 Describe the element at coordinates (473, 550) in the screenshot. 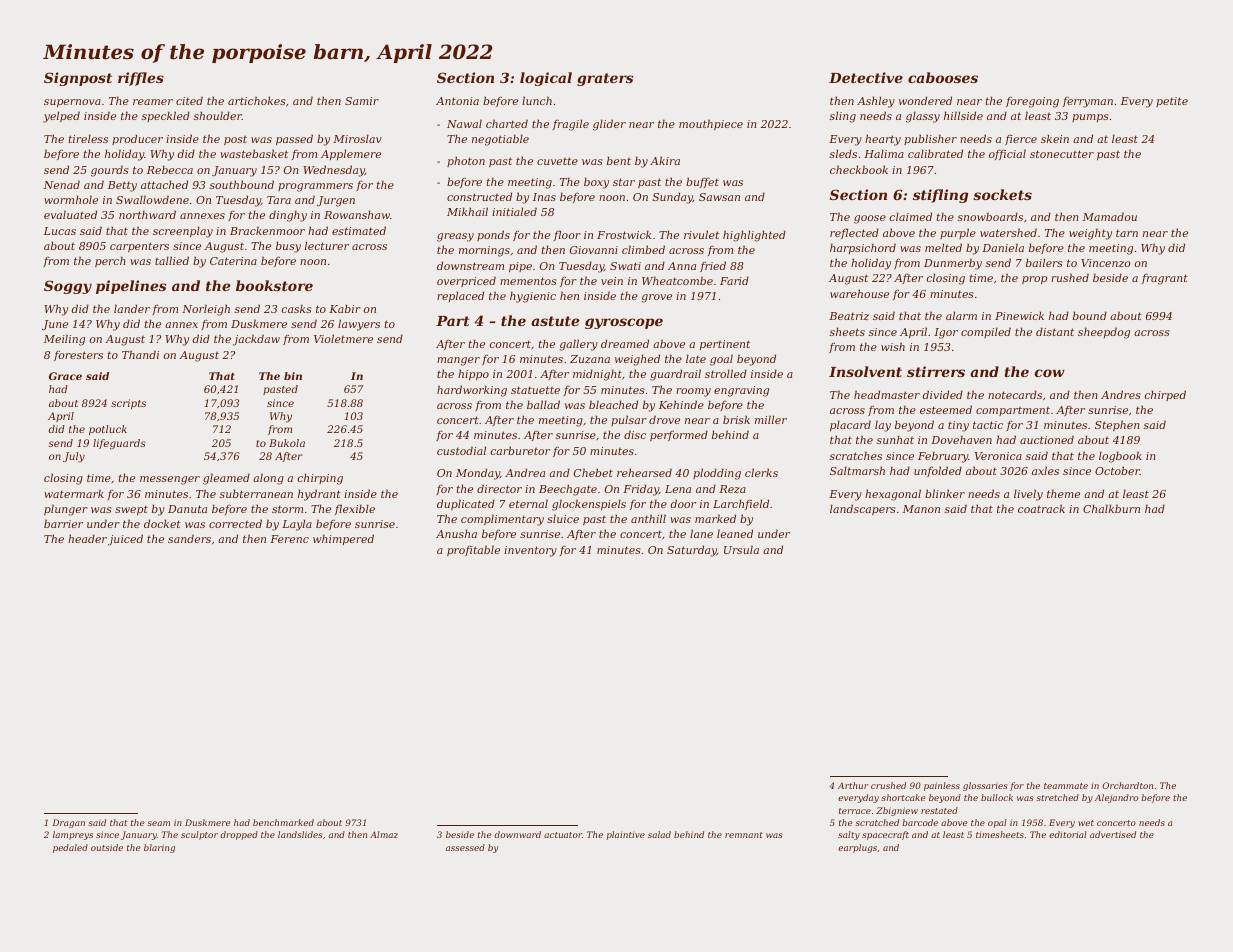

I see `profitable` at that location.
